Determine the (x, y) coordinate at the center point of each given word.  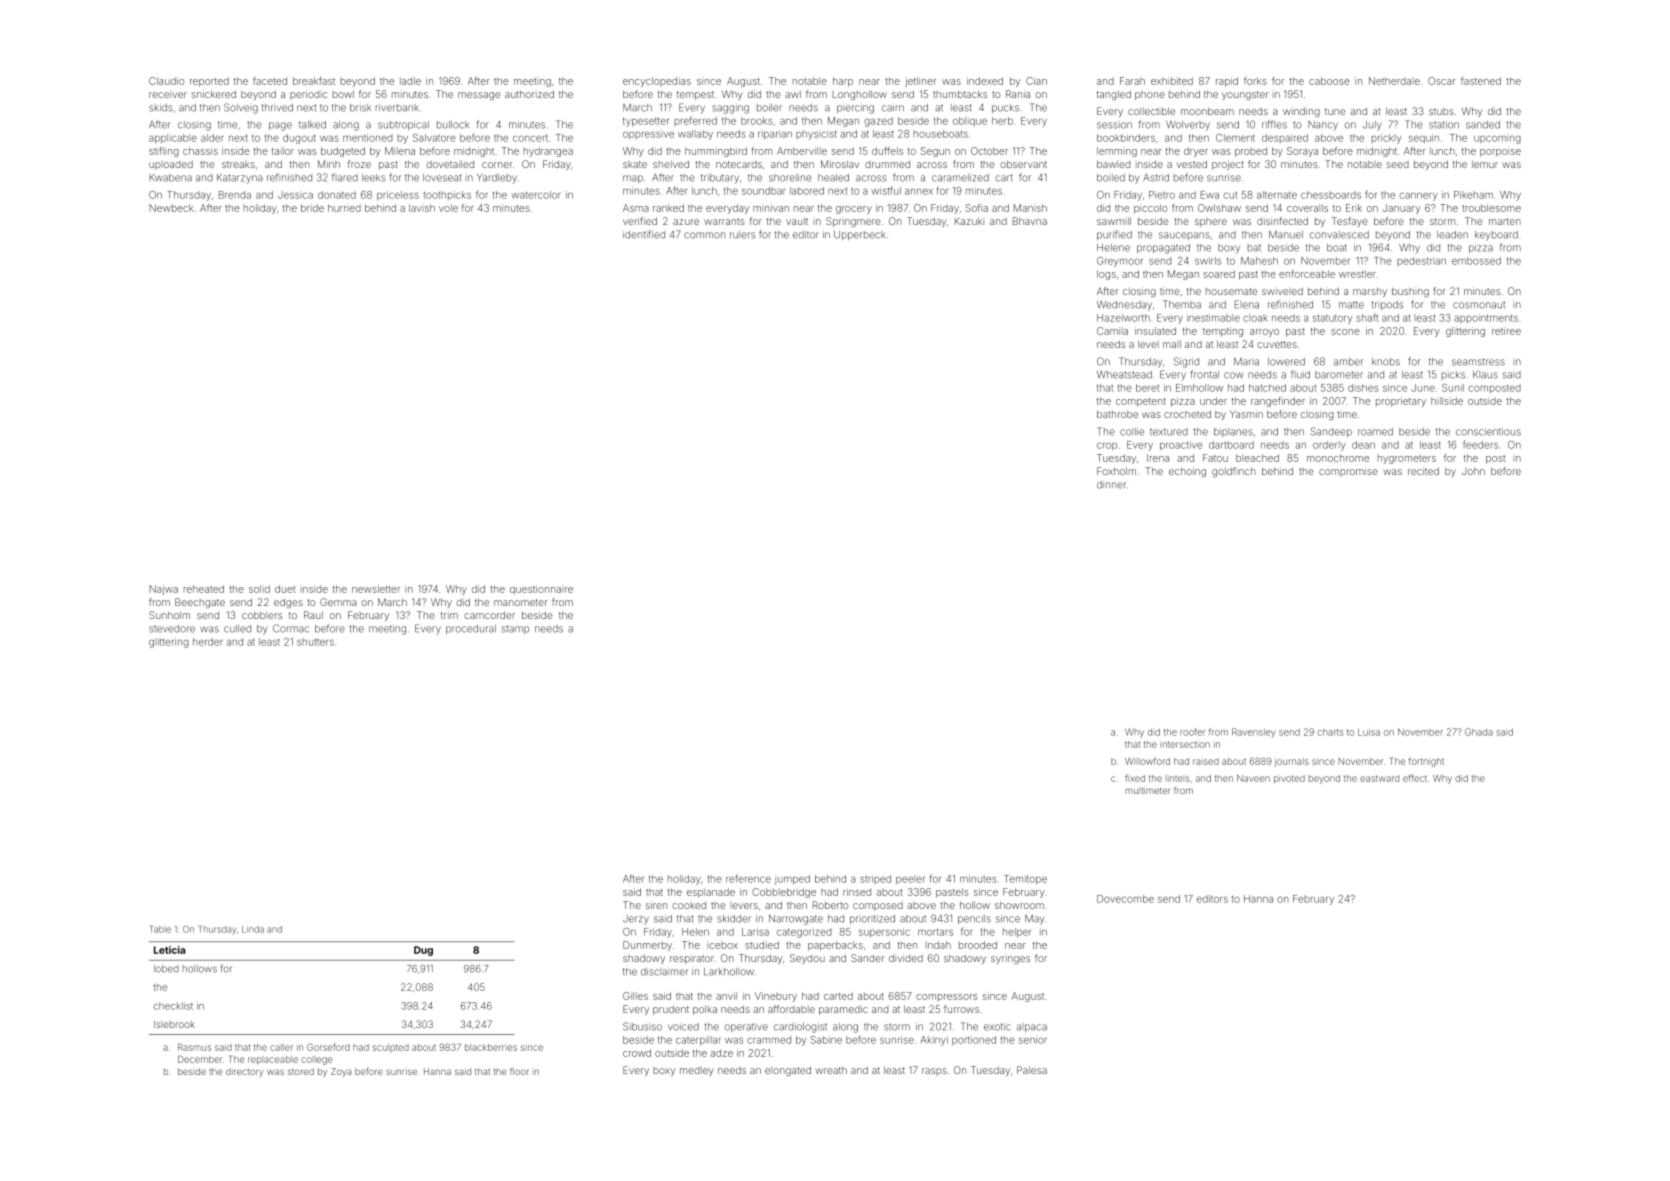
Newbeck (172, 208)
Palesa (1032, 1070)
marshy (1370, 292)
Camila (1112, 331)
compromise (1348, 472)
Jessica (295, 195)
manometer (520, 602)
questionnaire (541, 590)
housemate (1231, 291)
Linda (253, 929)
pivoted (1289, 779)
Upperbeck (859, 235)
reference (748, 878)
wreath (831, 1070)
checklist (173, 1006)
